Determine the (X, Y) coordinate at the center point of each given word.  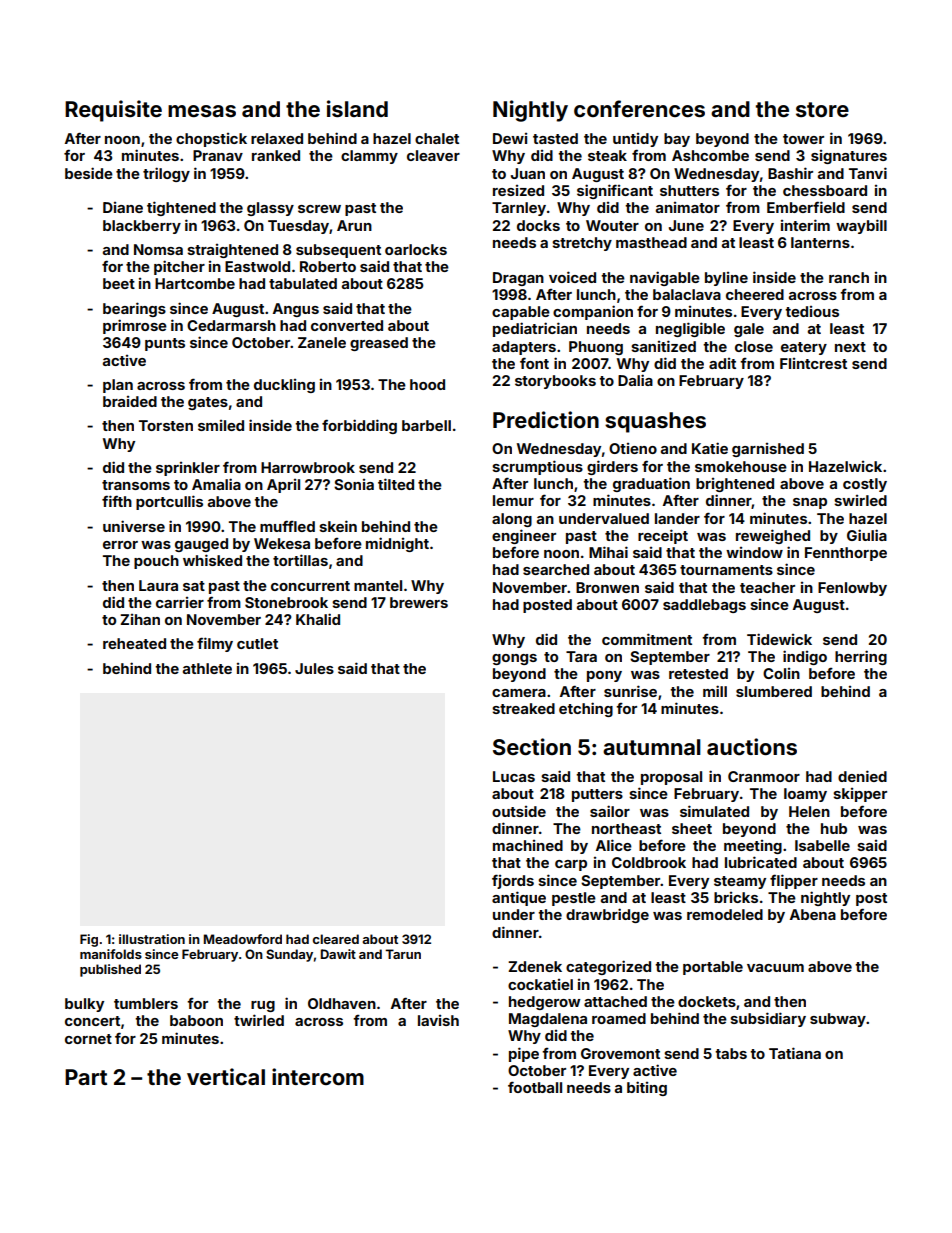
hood (427, 384)
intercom (318, 1076)
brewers (419, 602)
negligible (690, 329)
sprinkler (188, 469)
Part (86, 1077)
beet (119, 283)
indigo (805, 657)
